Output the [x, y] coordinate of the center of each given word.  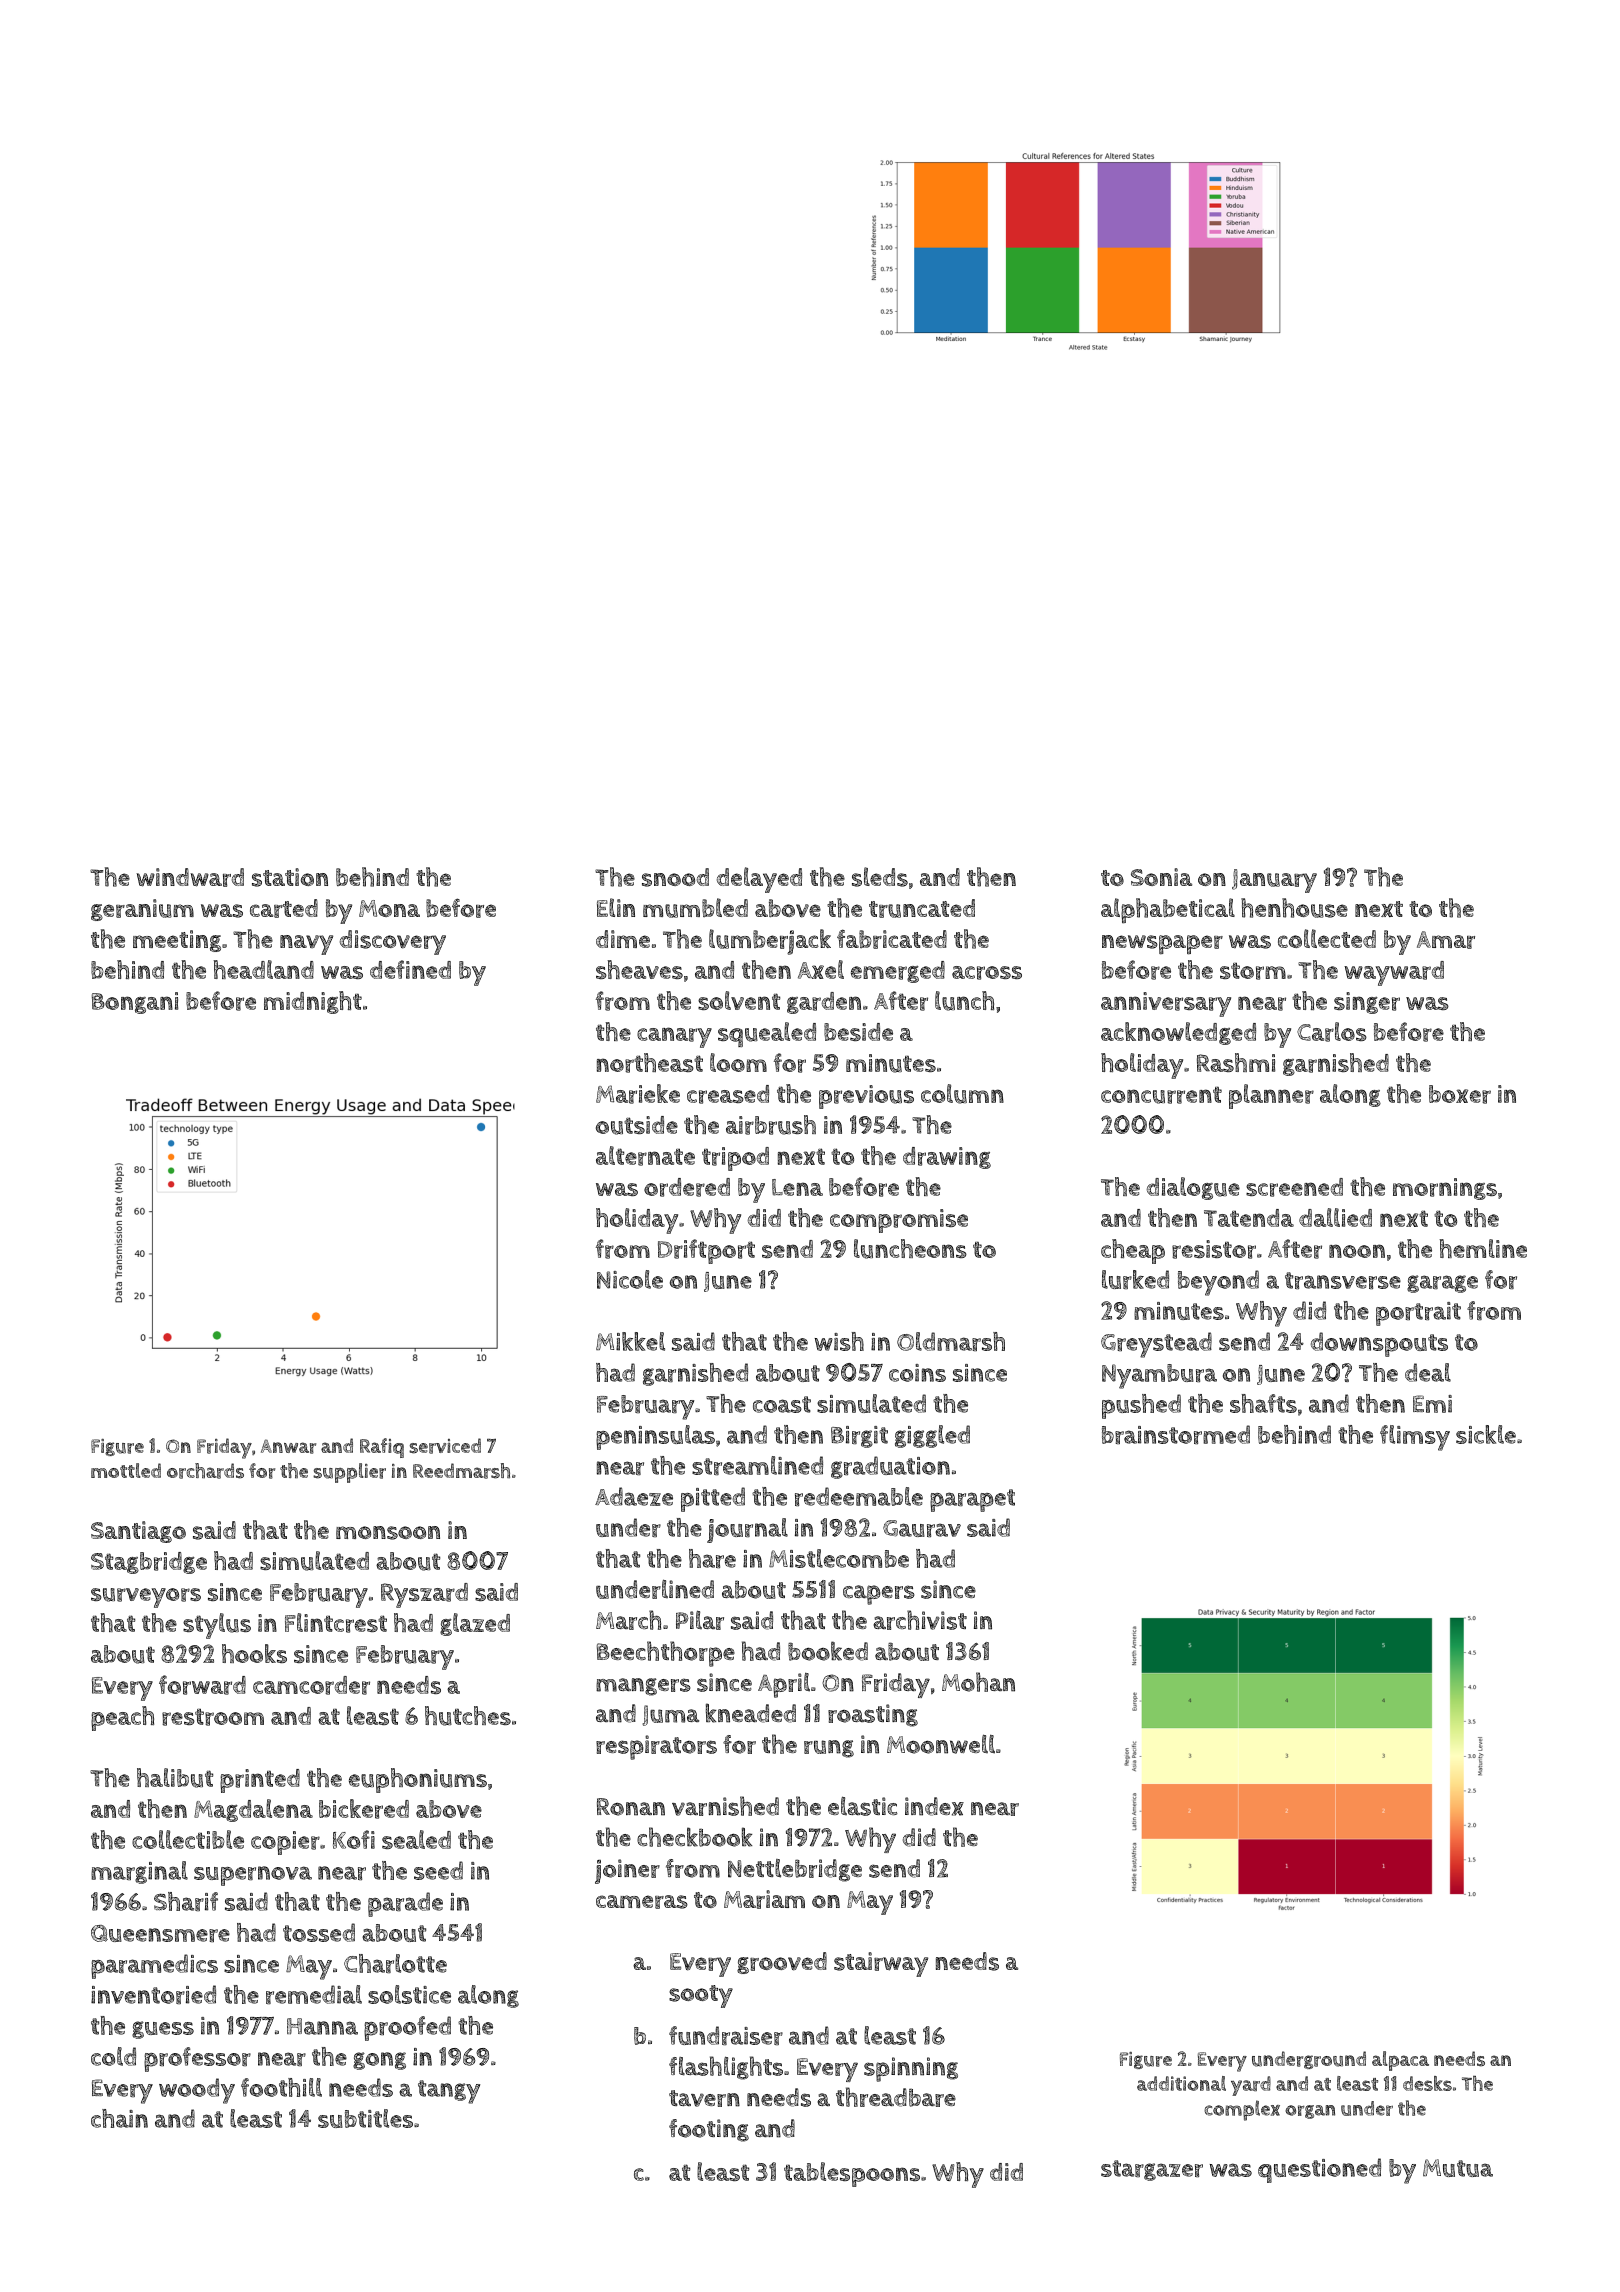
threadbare [896, 2097]
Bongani [135, 1003]
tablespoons [852, 2174]
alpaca [1400, 2061]
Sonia [1161, 877]
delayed [759, 880]
